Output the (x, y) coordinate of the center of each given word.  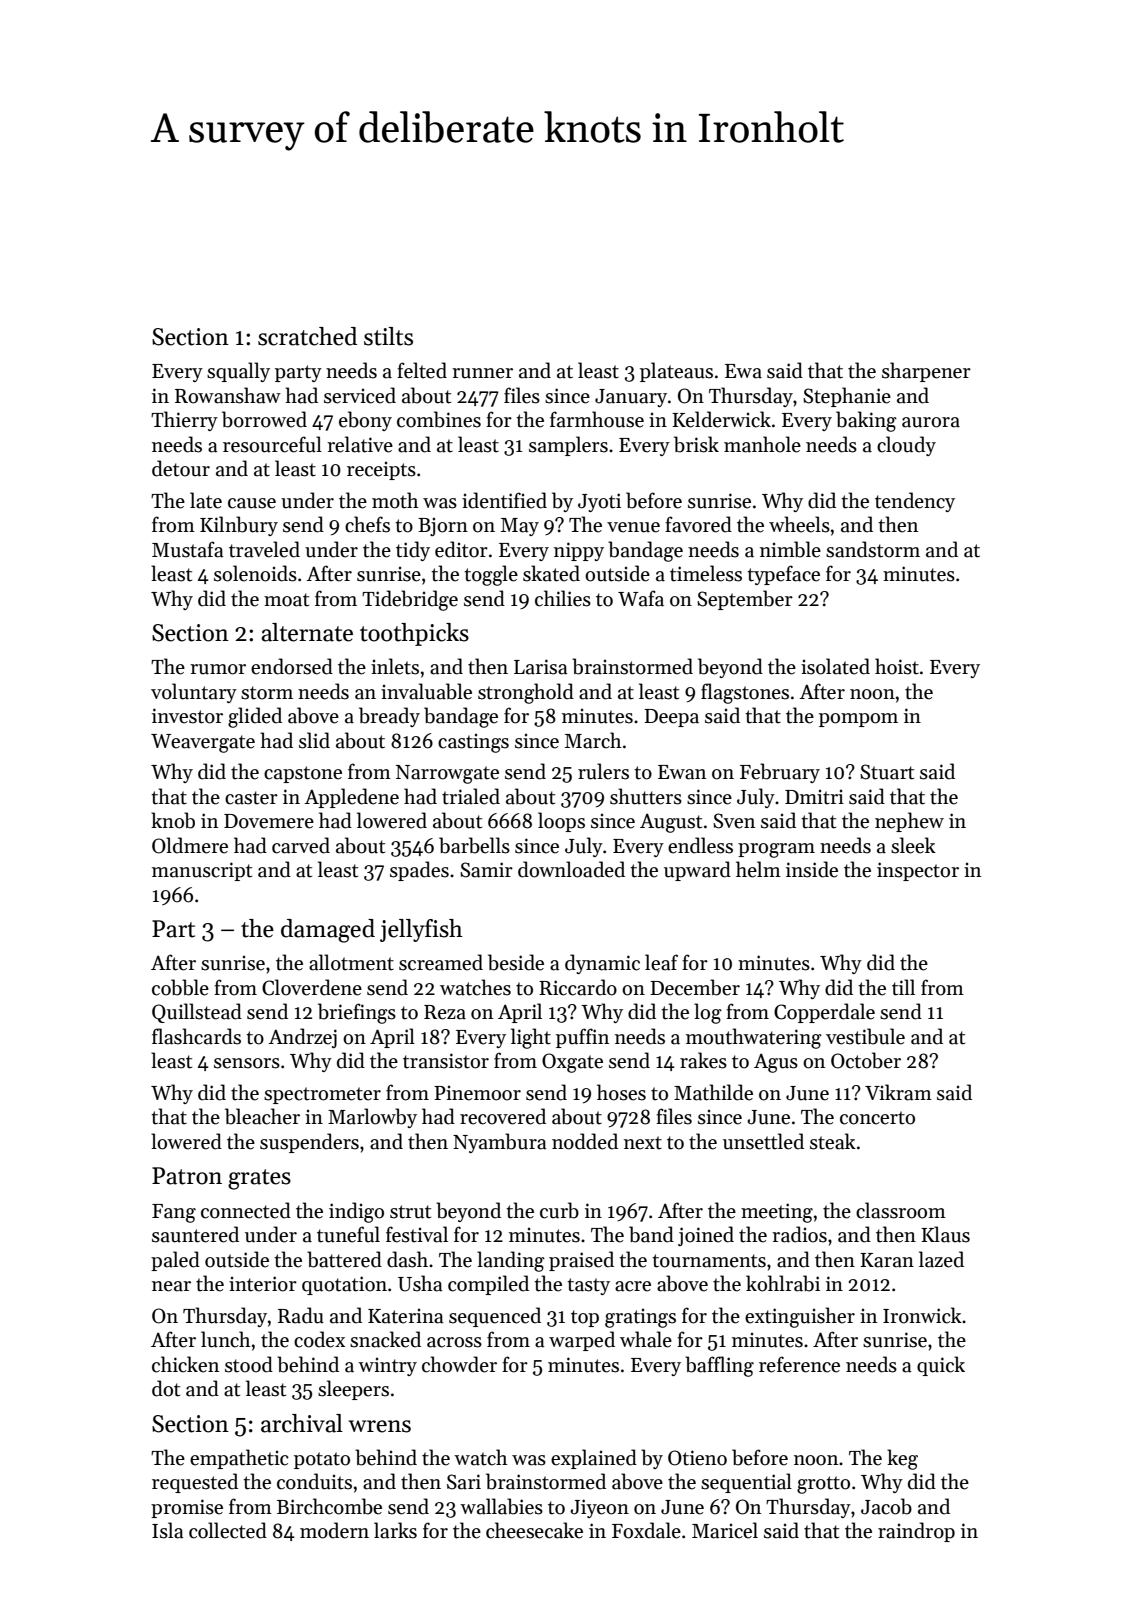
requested (195, 1483)
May (520, 527)
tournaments (709, 1261)
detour (181, 468)
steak (833, 1141)
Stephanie (847, 397)
